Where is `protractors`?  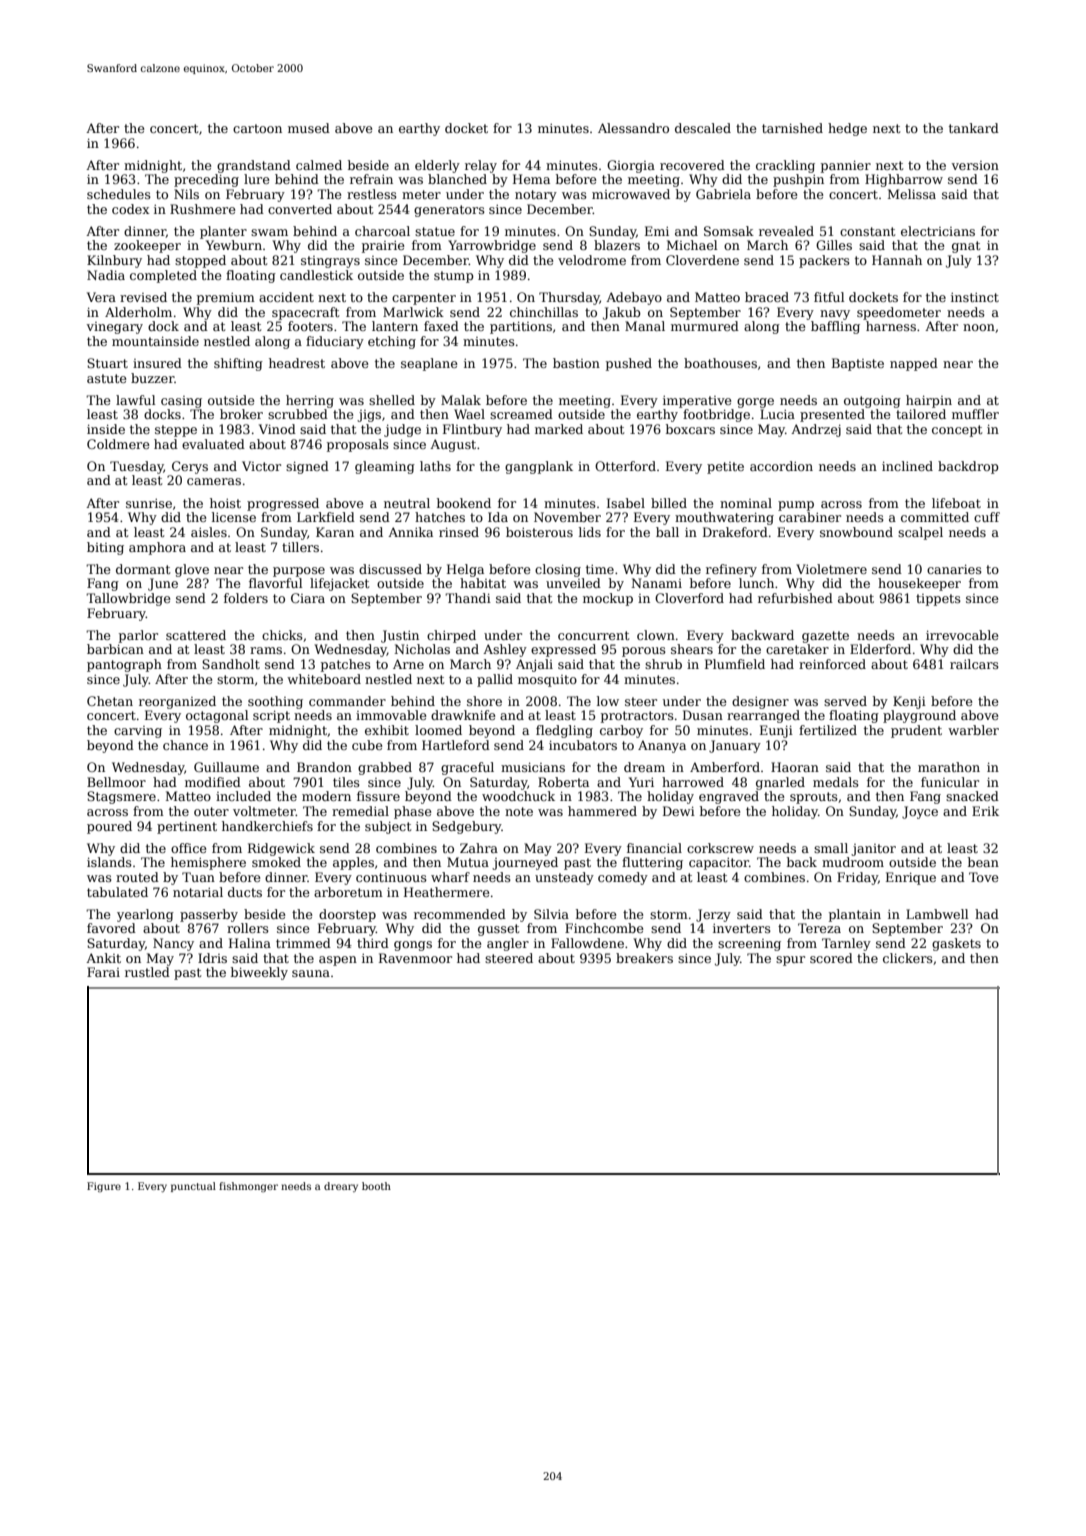 protractors is located at coordinates (637, 717).
